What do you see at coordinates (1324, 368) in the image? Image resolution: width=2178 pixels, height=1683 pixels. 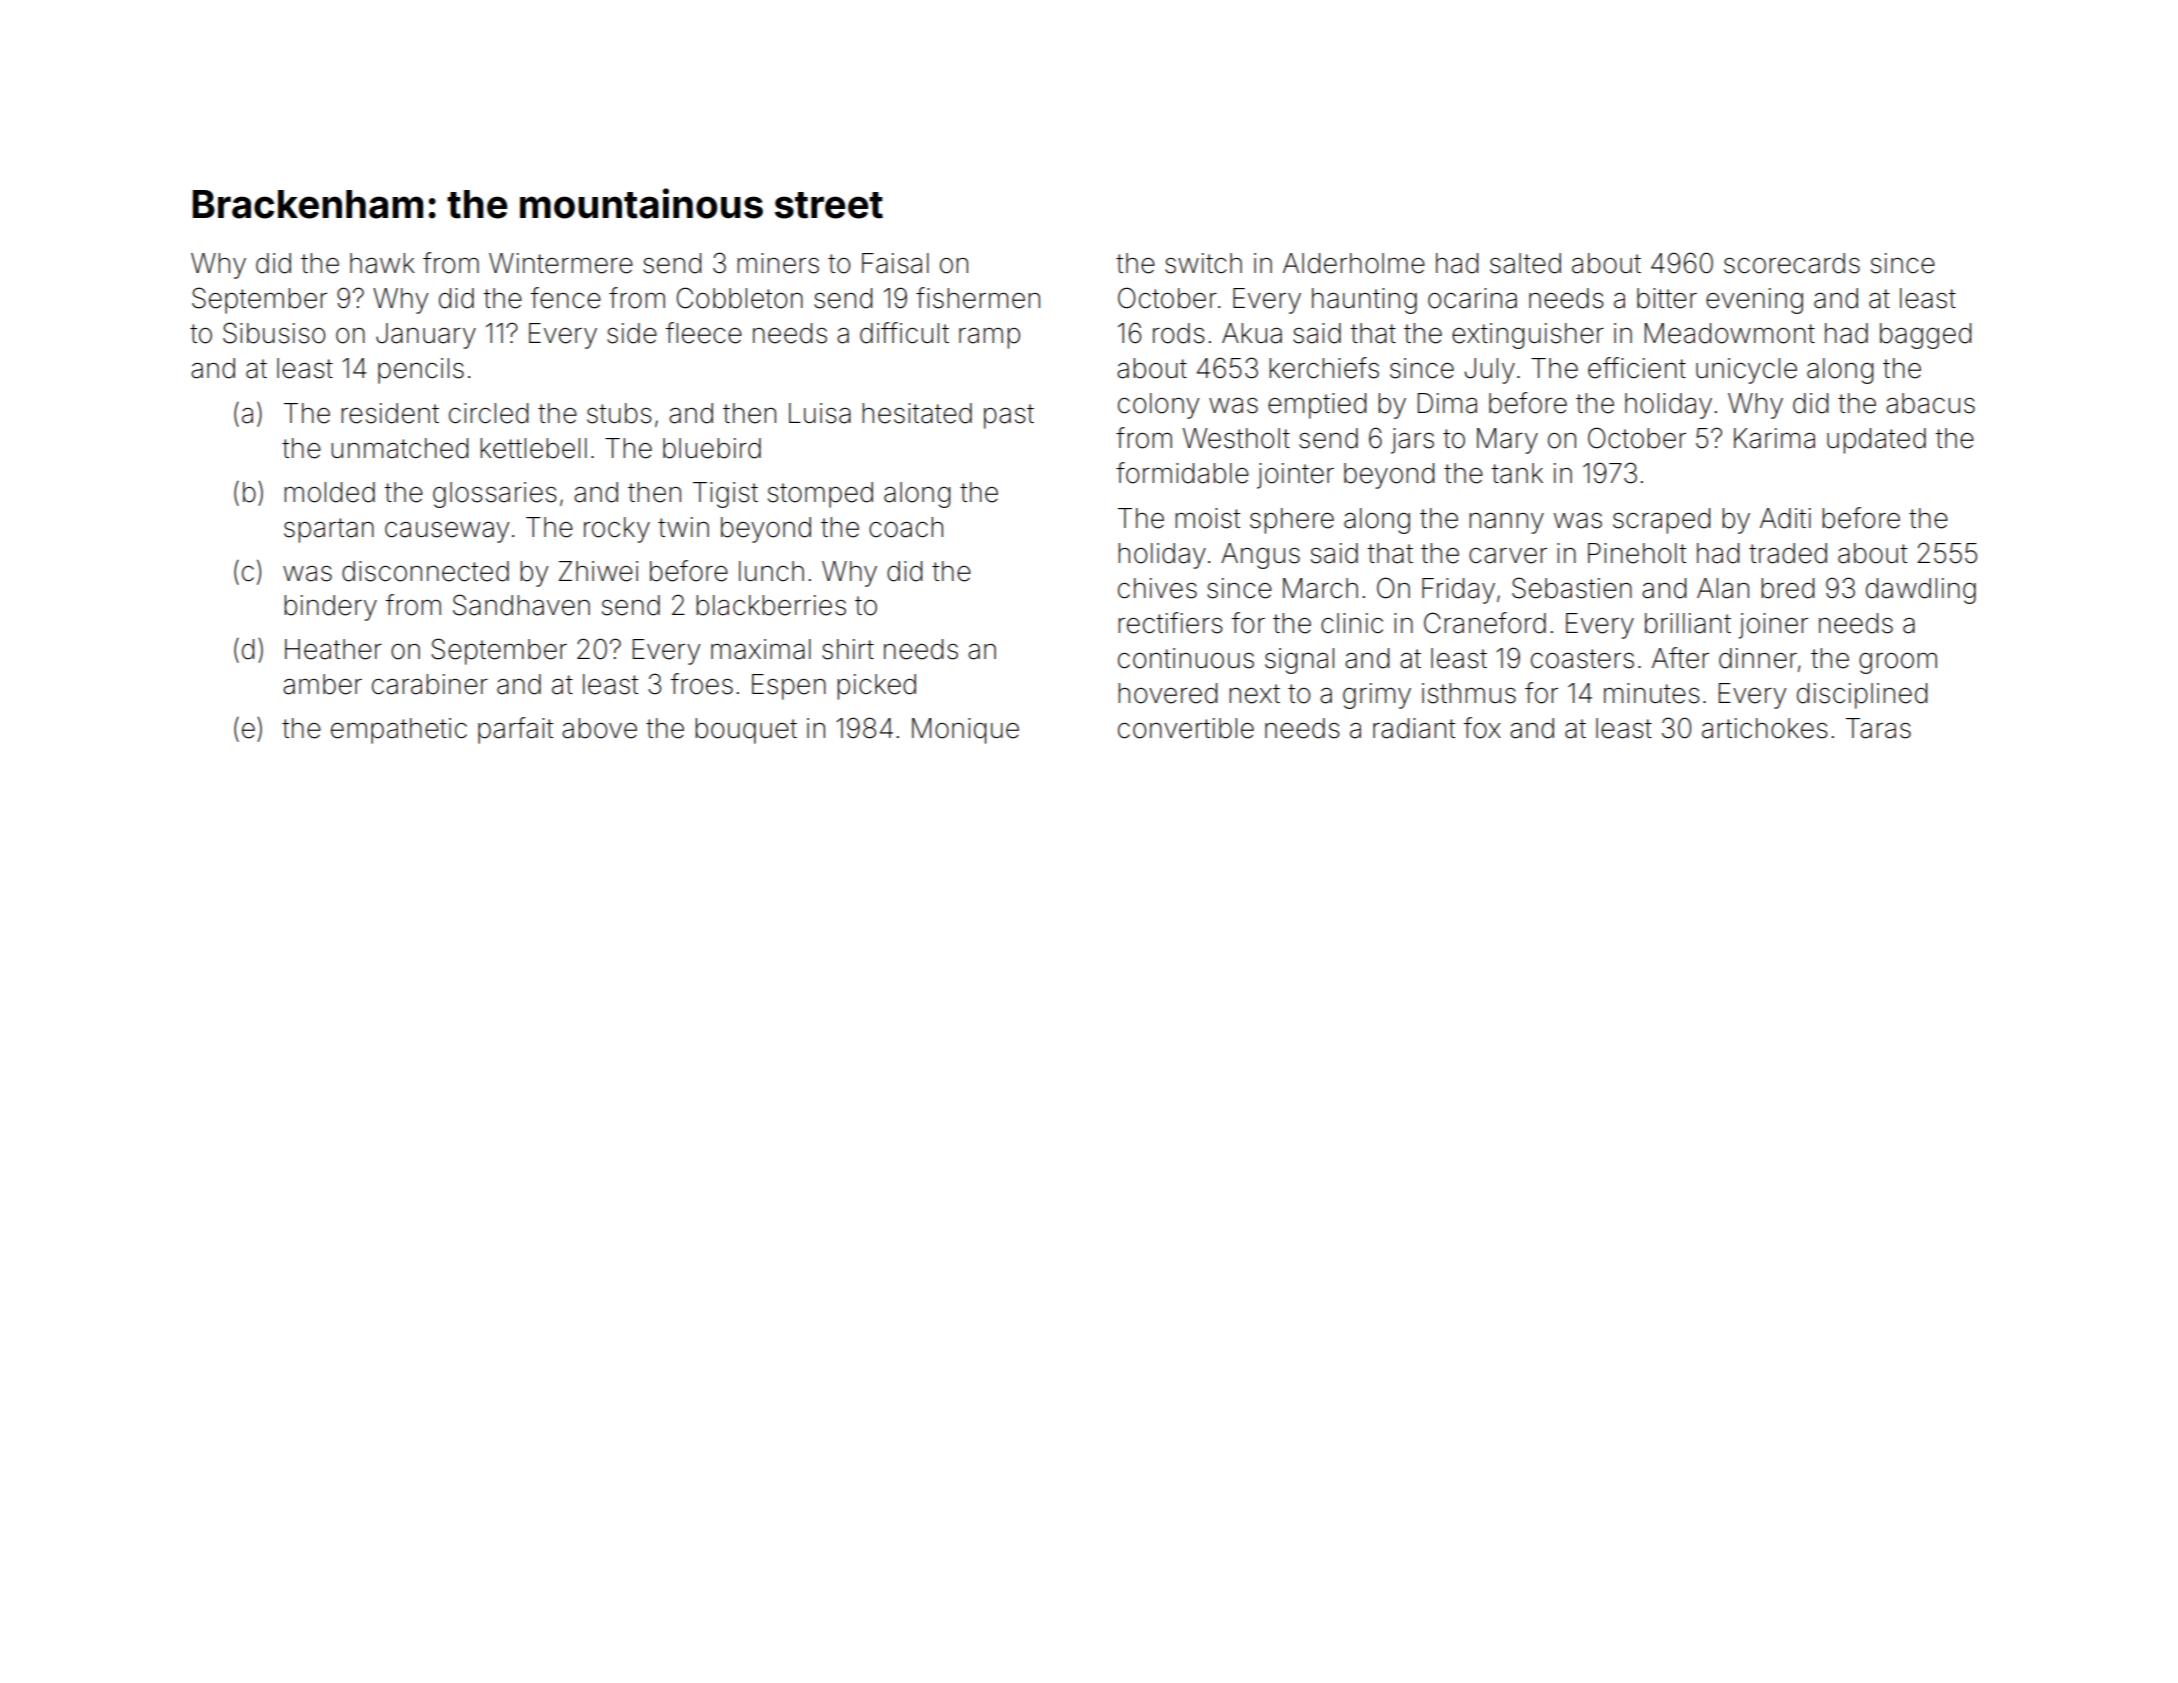 I see `kerchiefs` at bounding box center [1324, 368].
